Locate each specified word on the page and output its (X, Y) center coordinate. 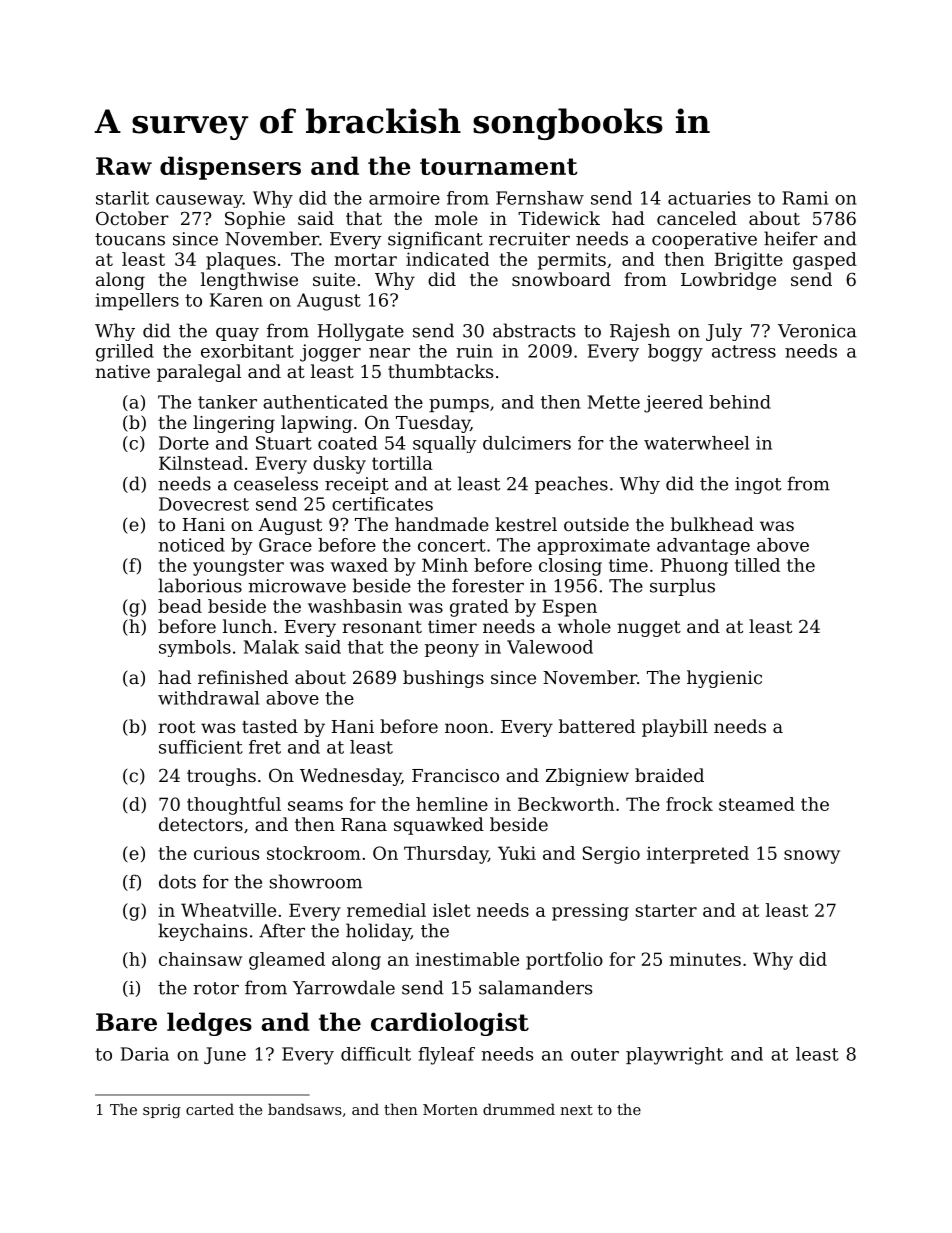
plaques (241, 261)
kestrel (526, 524)
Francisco (455, 775)
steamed (757, 804)
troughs (221, 777)
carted (210, 1109)
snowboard (561, 279)
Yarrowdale (344, 987)
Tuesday (433, 424)
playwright (674, 1056)
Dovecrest (204, 504)
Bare (126, 1022)
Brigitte (749, 261)
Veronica (817, 331)
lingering (234, 424)
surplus (682, 587)
